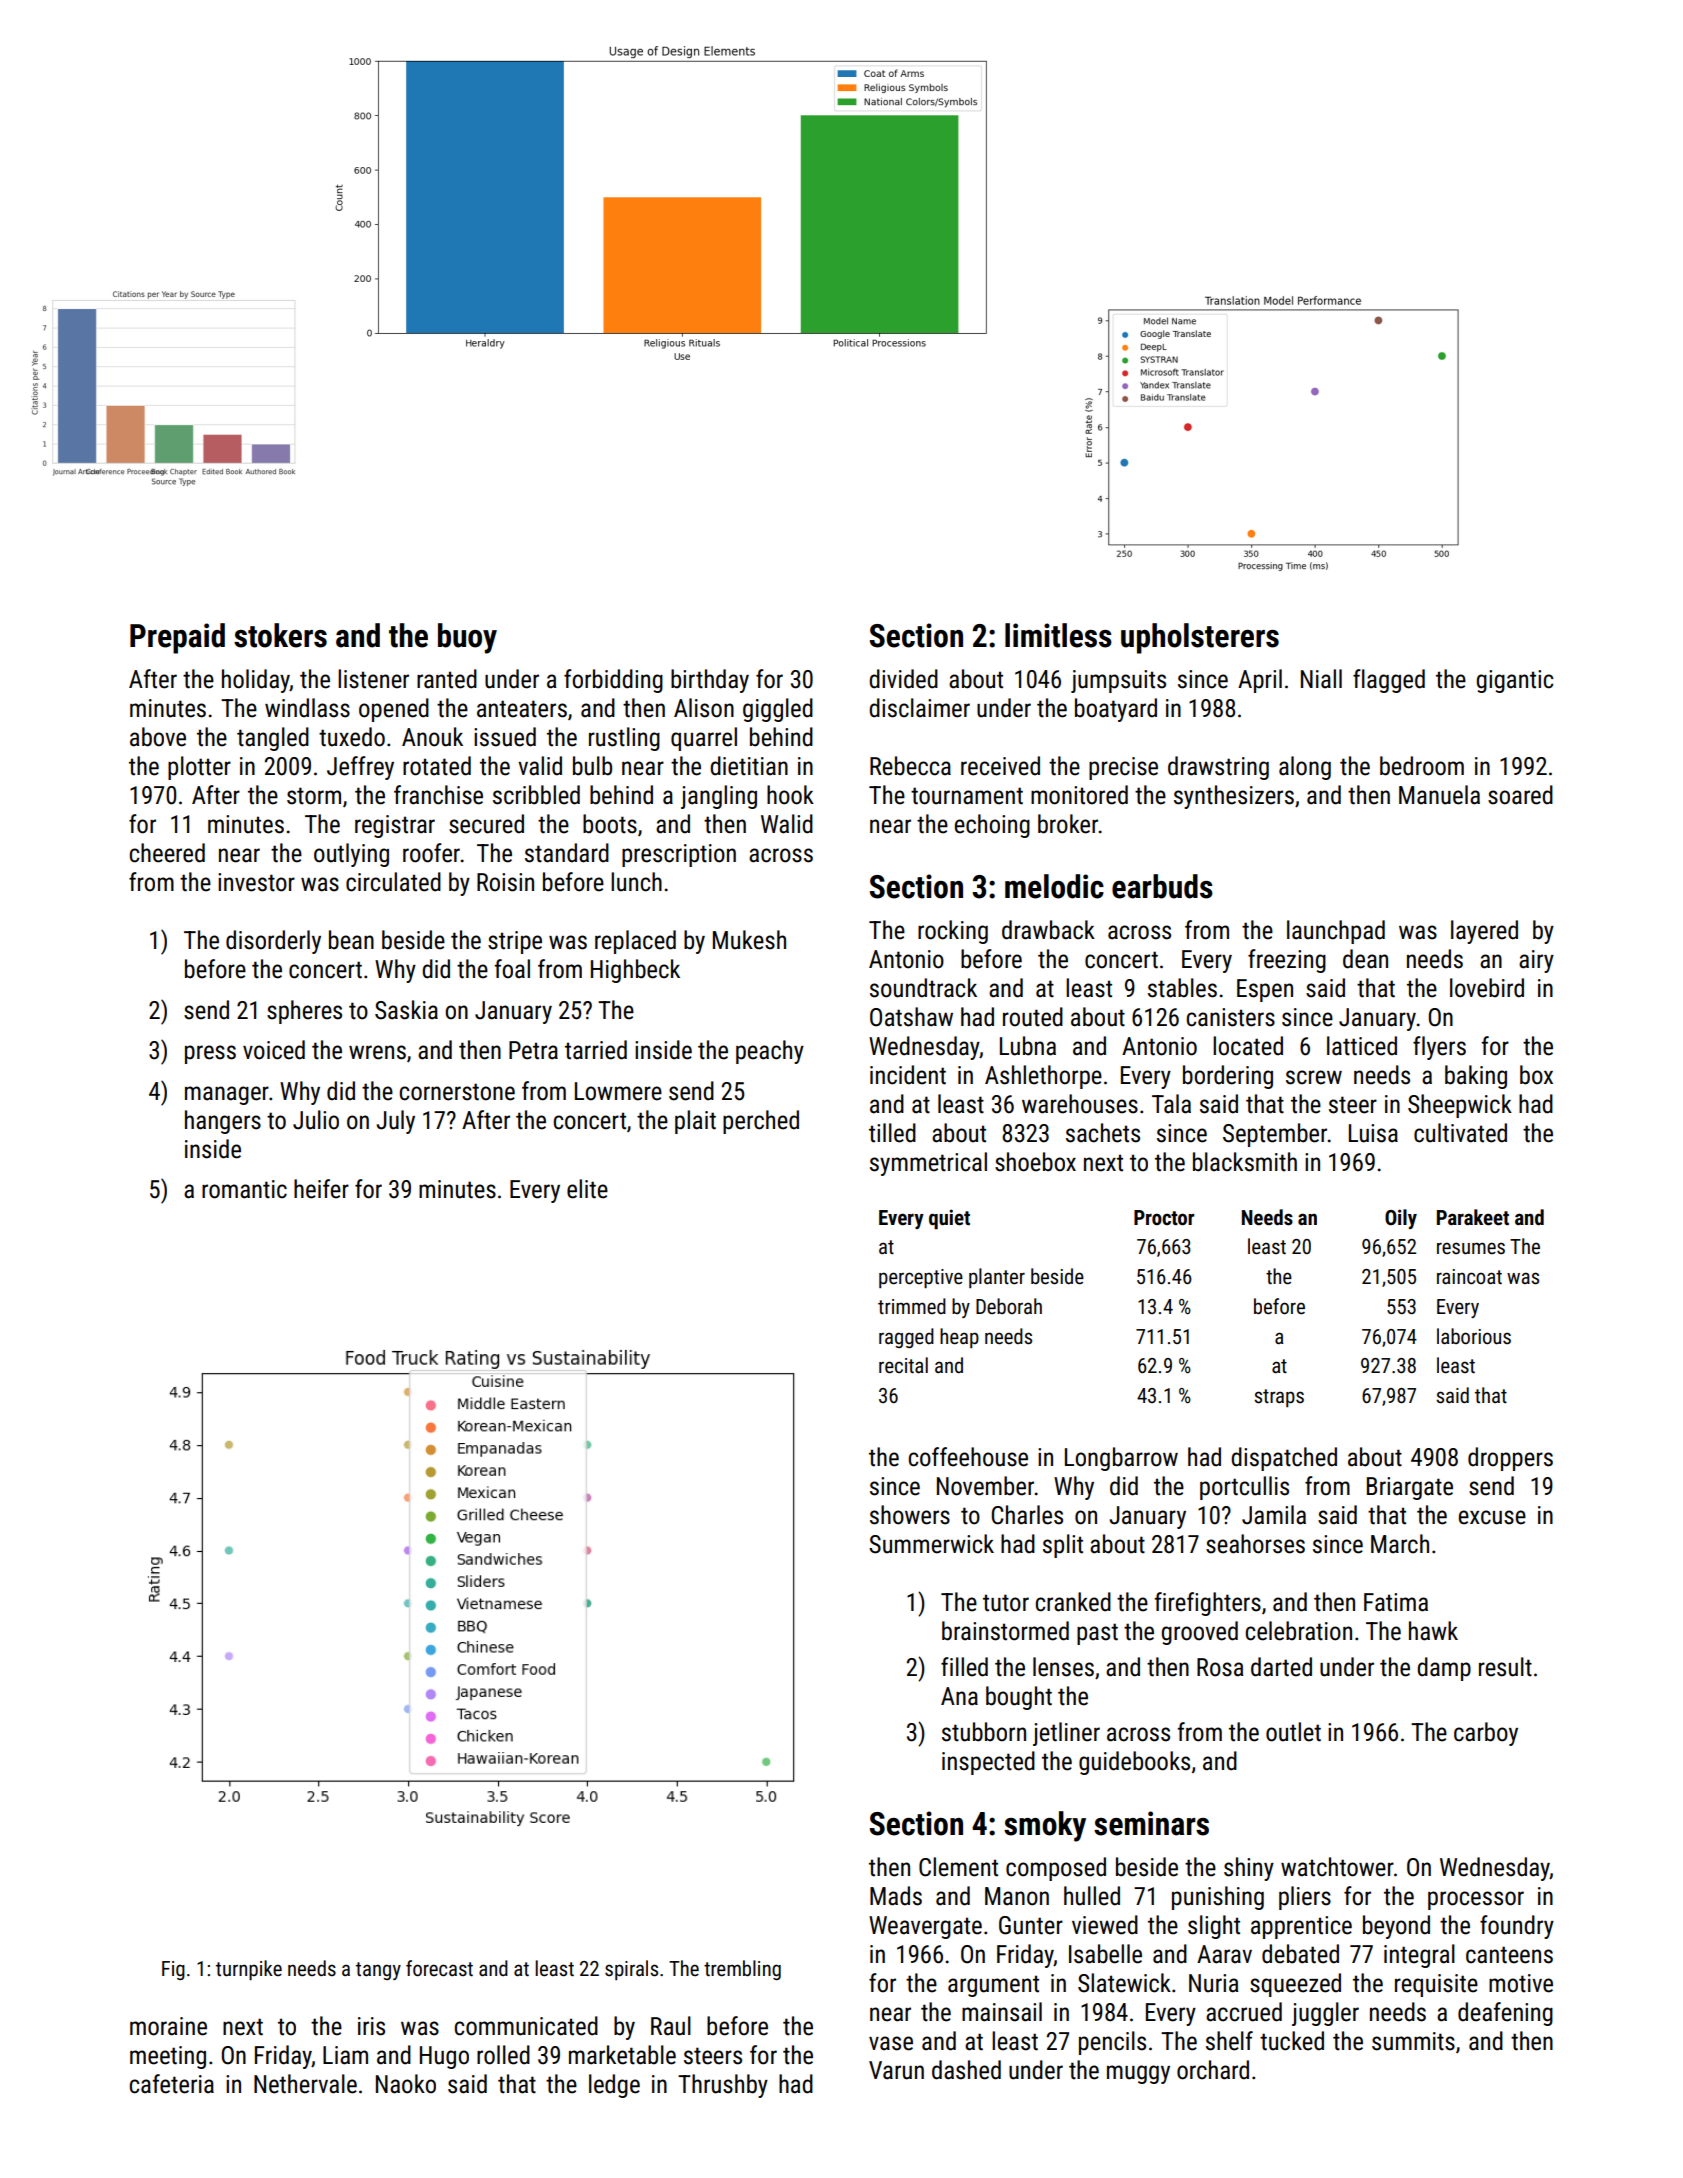  I want to click on turnpike, so click(249, 1970).
